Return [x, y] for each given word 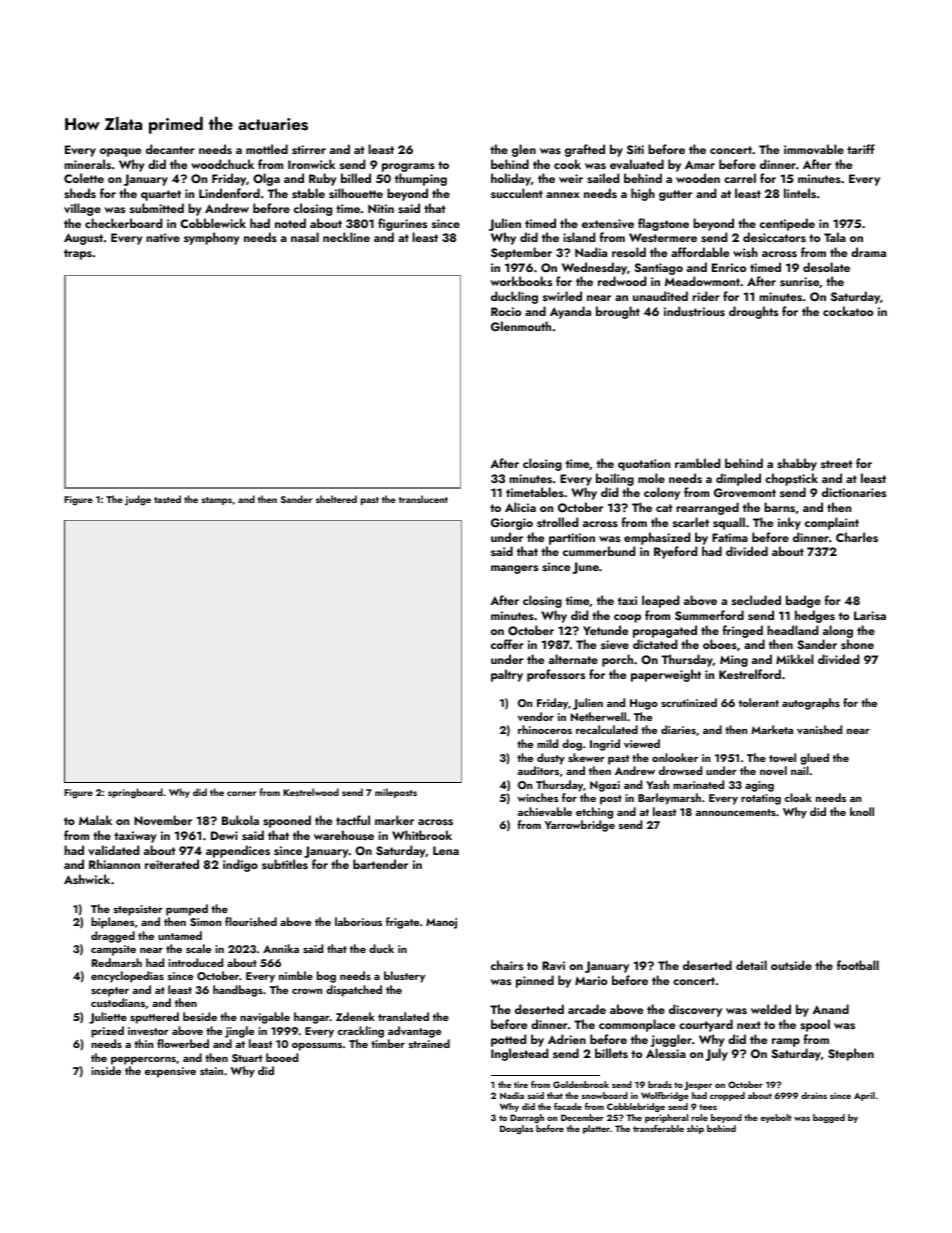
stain [211, 1071]
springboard [135, 793]
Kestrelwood [311, 792]
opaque [120, 152]
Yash [657, 784]
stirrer [309, 149]
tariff [861, 149]
